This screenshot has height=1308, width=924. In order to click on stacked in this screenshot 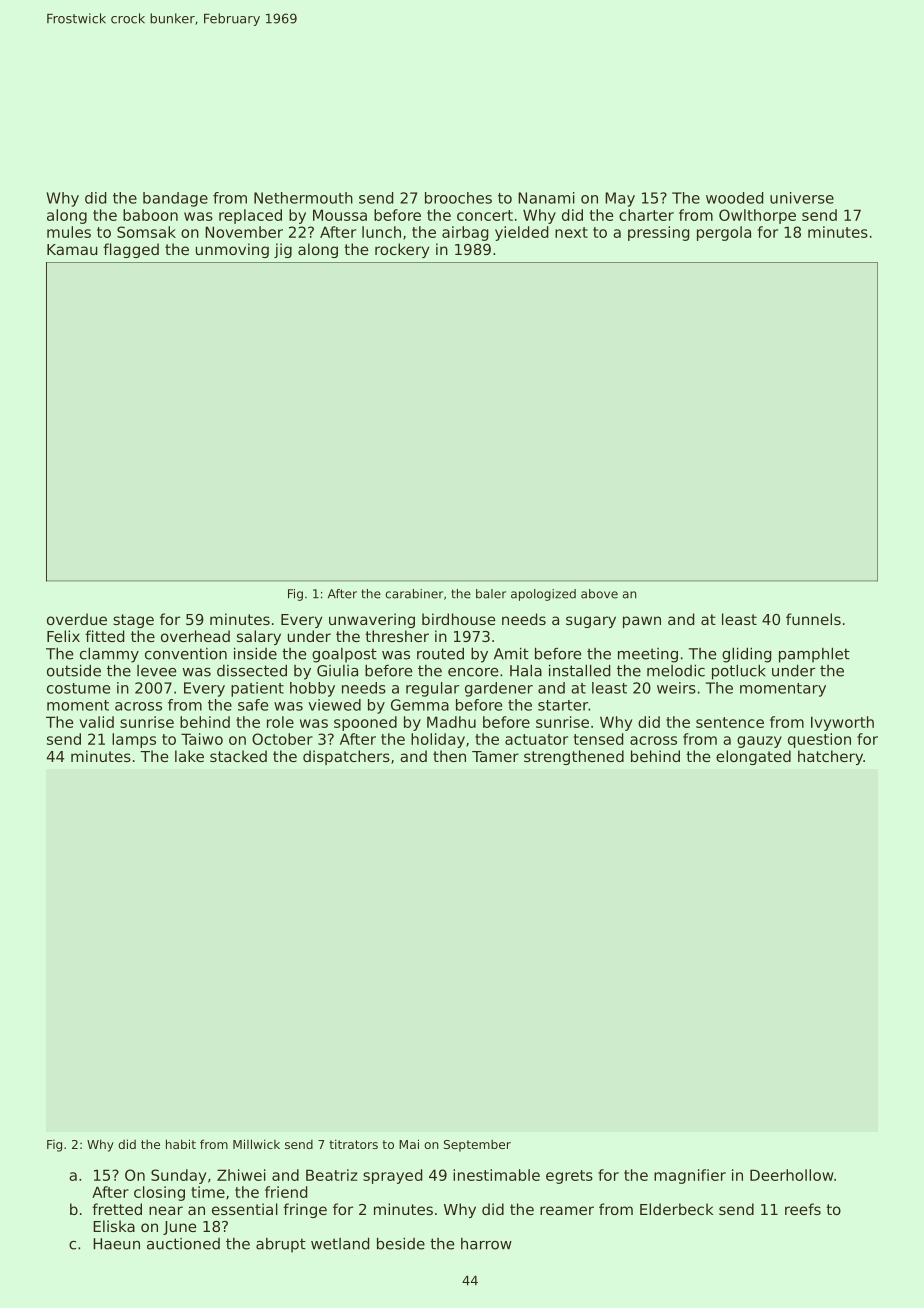, I will do `click(238, 756)`.
